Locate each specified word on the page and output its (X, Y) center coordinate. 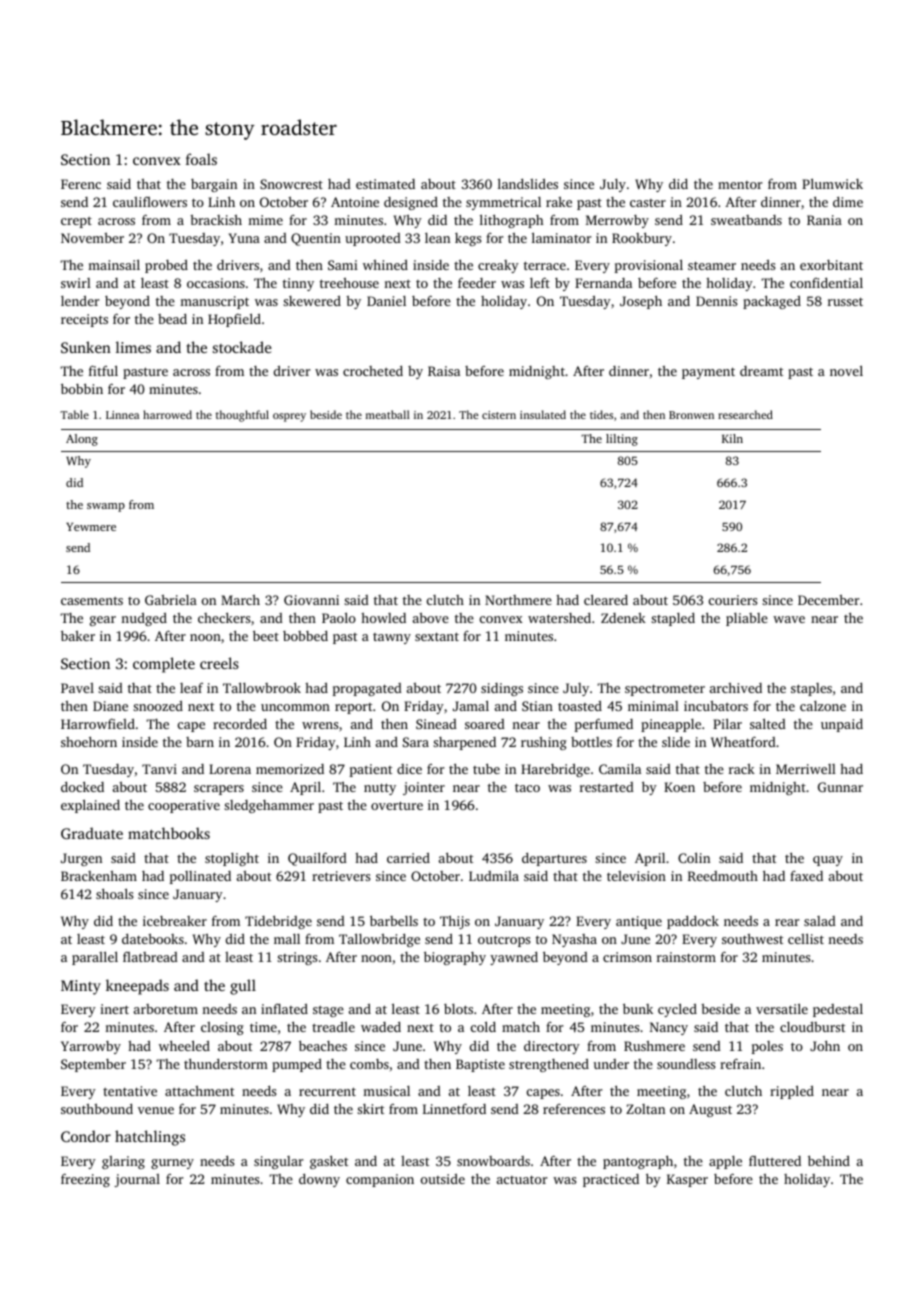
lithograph (512, 221)
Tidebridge (278, 922)
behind (829, 1160)
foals (201, 159)
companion (380, 1180)
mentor (740, 185)
